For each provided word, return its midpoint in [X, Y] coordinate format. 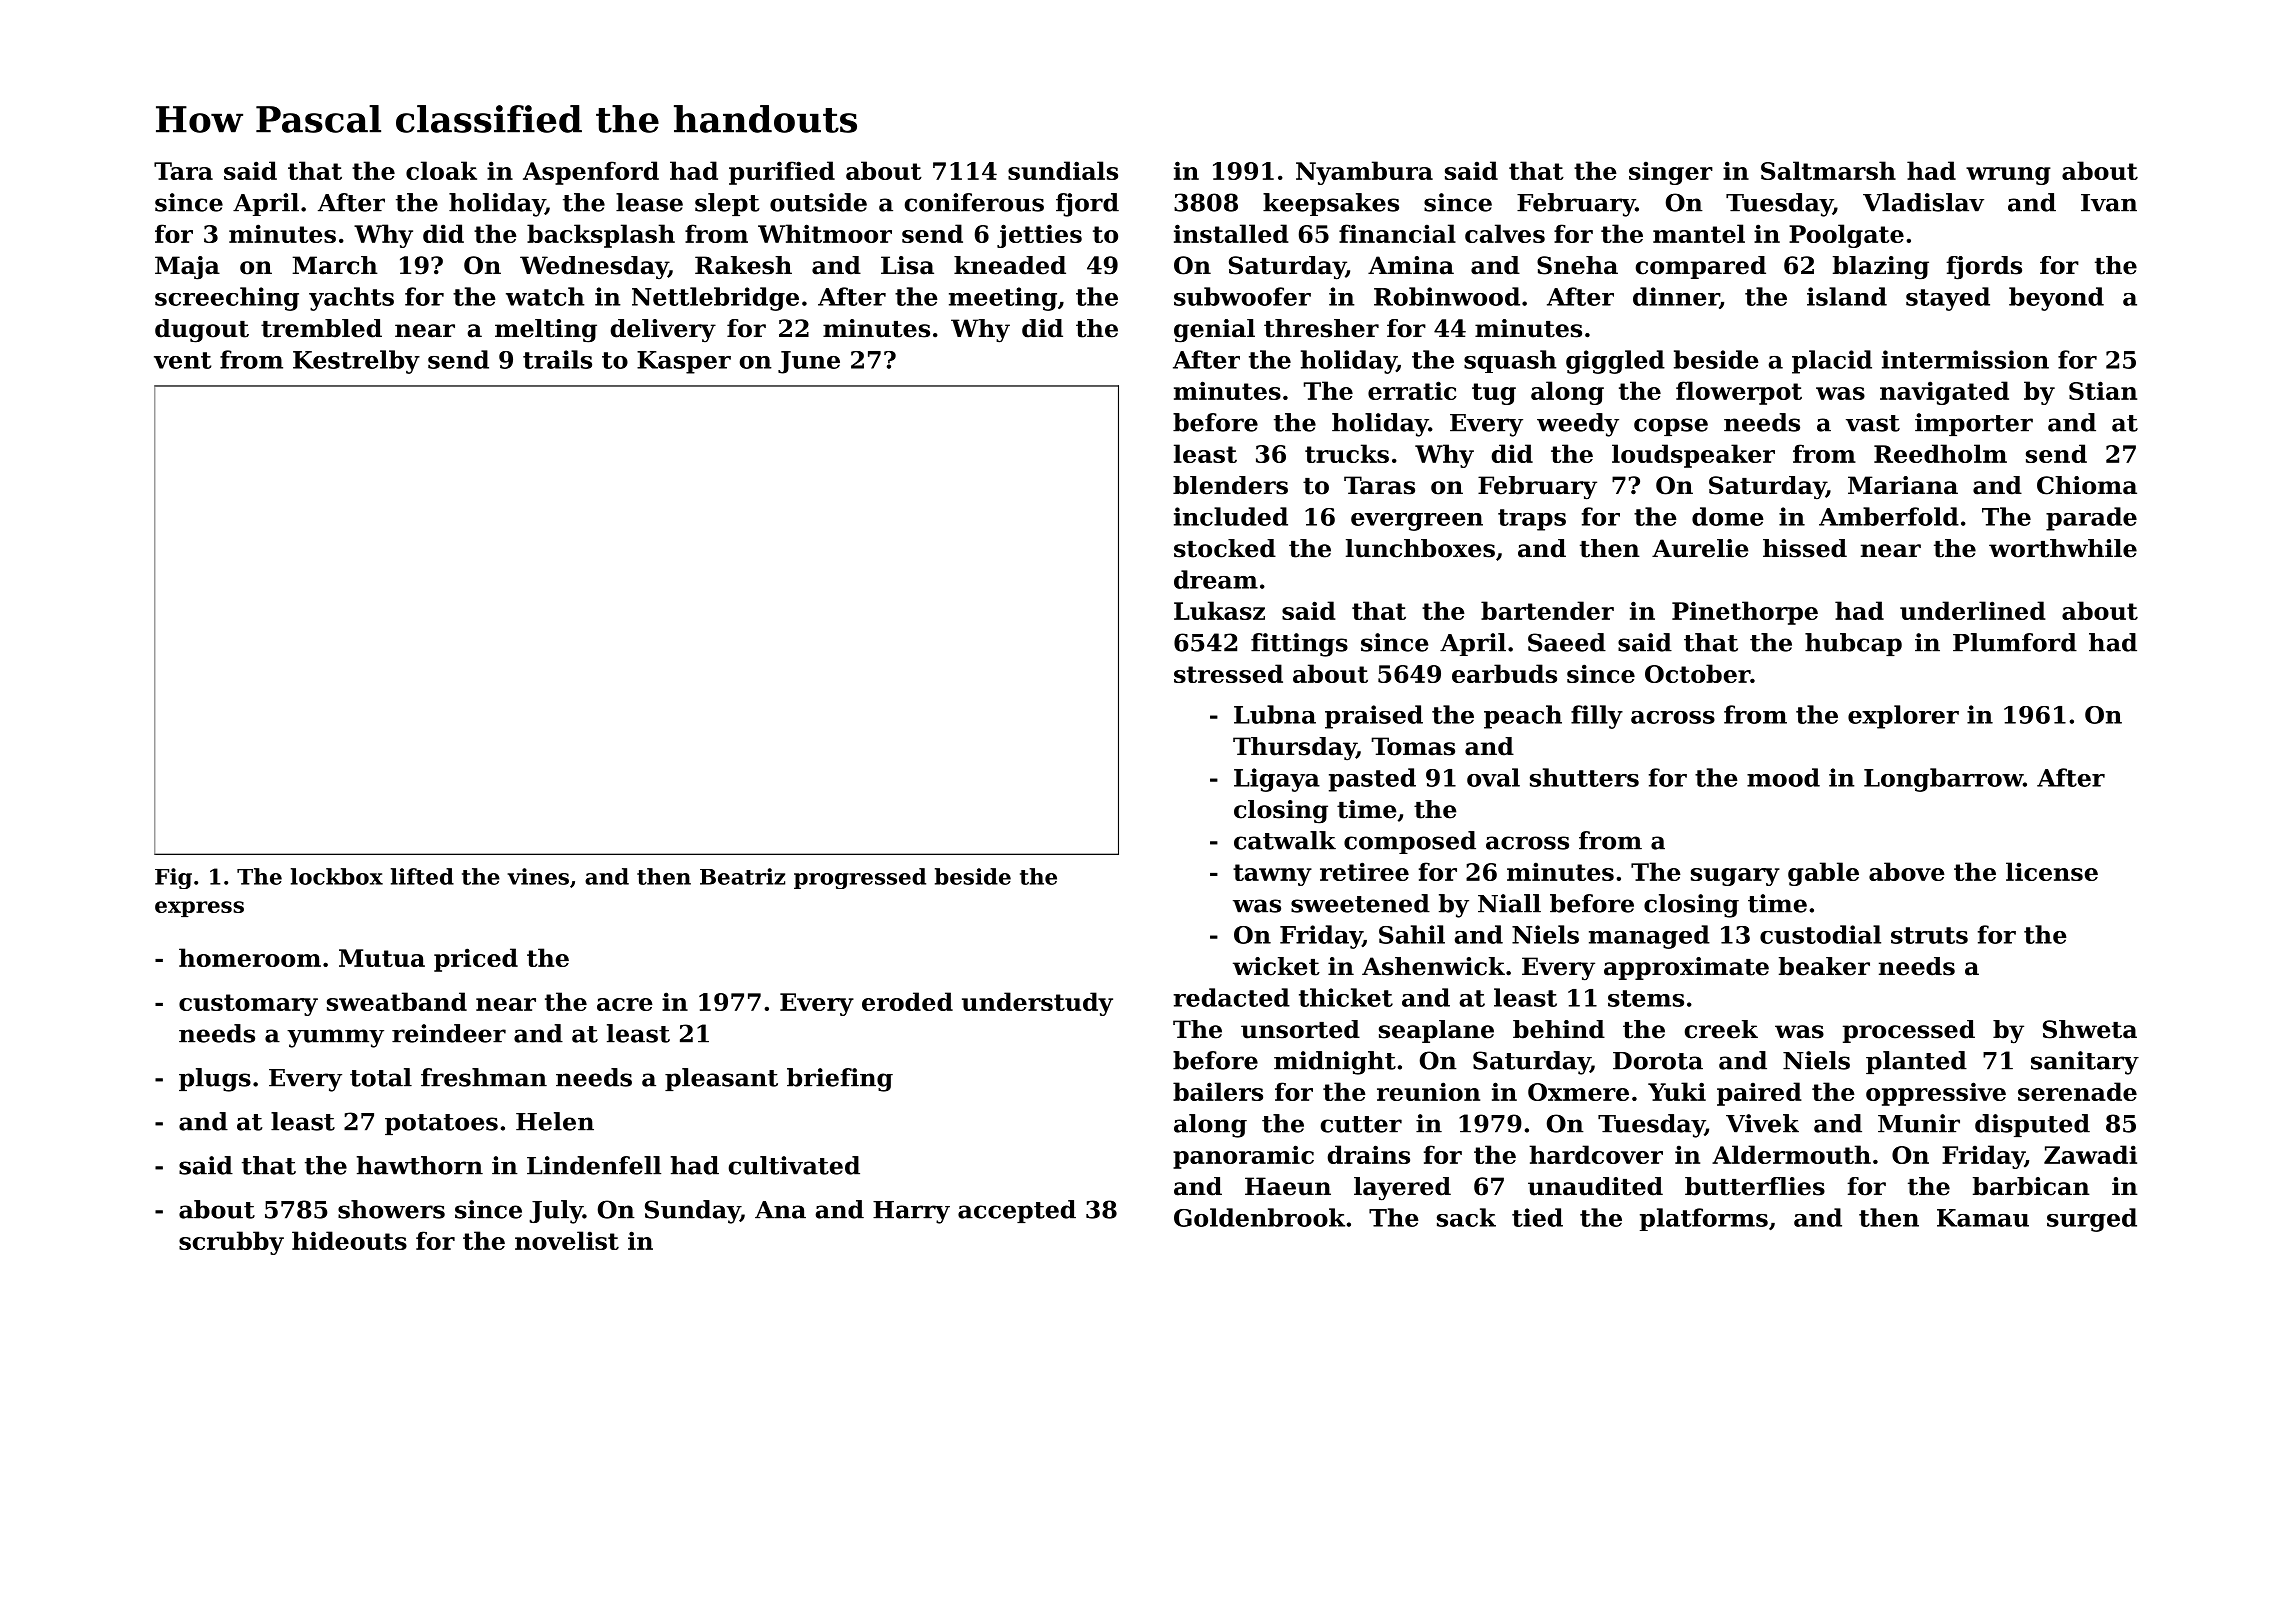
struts [1929, 935]
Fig [173, 878]
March [335, 265]
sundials [1063, 170]
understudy [1037, 1004]
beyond [2056, 299]
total [381, 1077]
